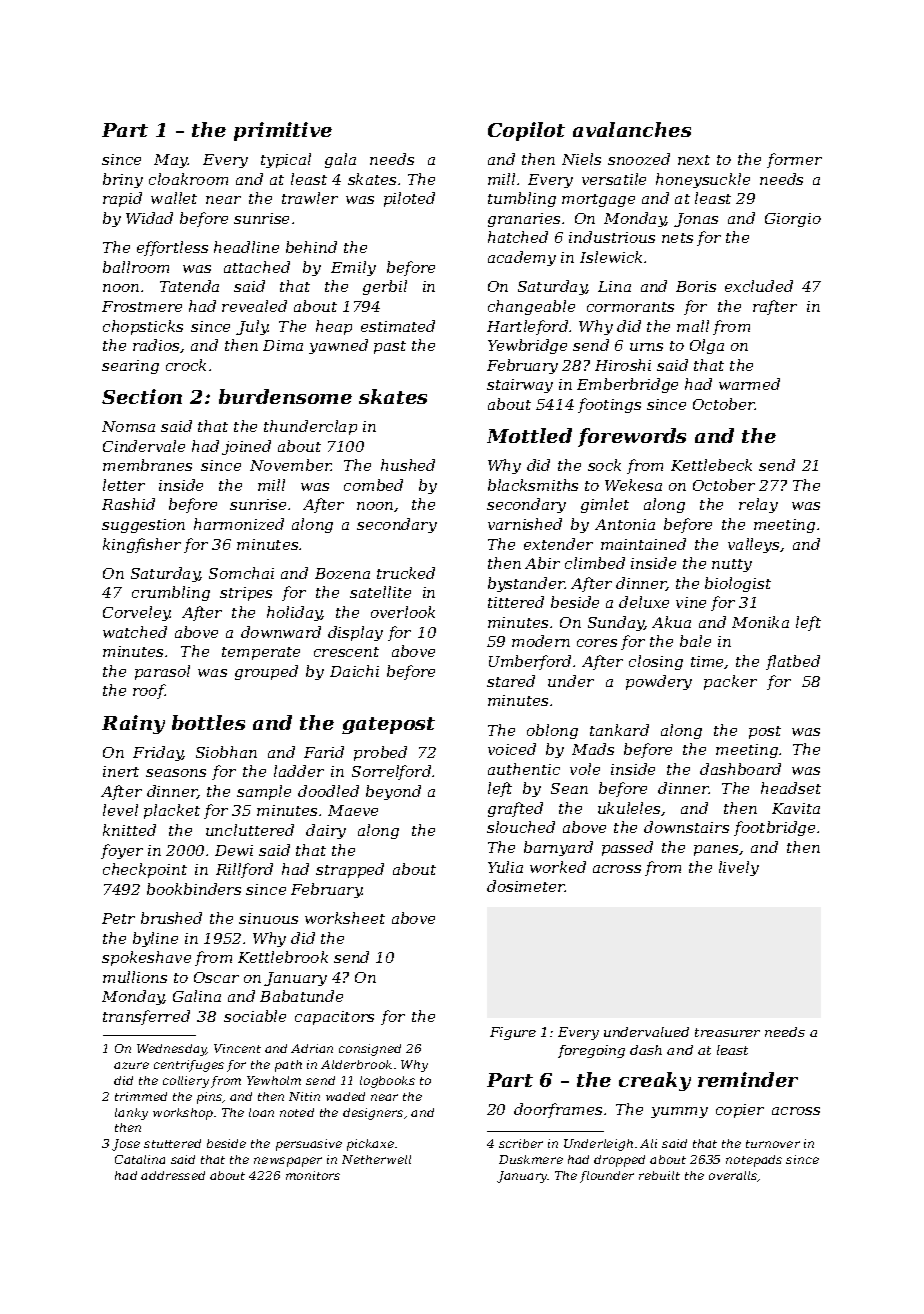 The width and height of the screenshot is (924, 1314). What do you see at coordinates (526, 131) in the screenshot?
I see `Copilot` at bounding box center [526, 131].
